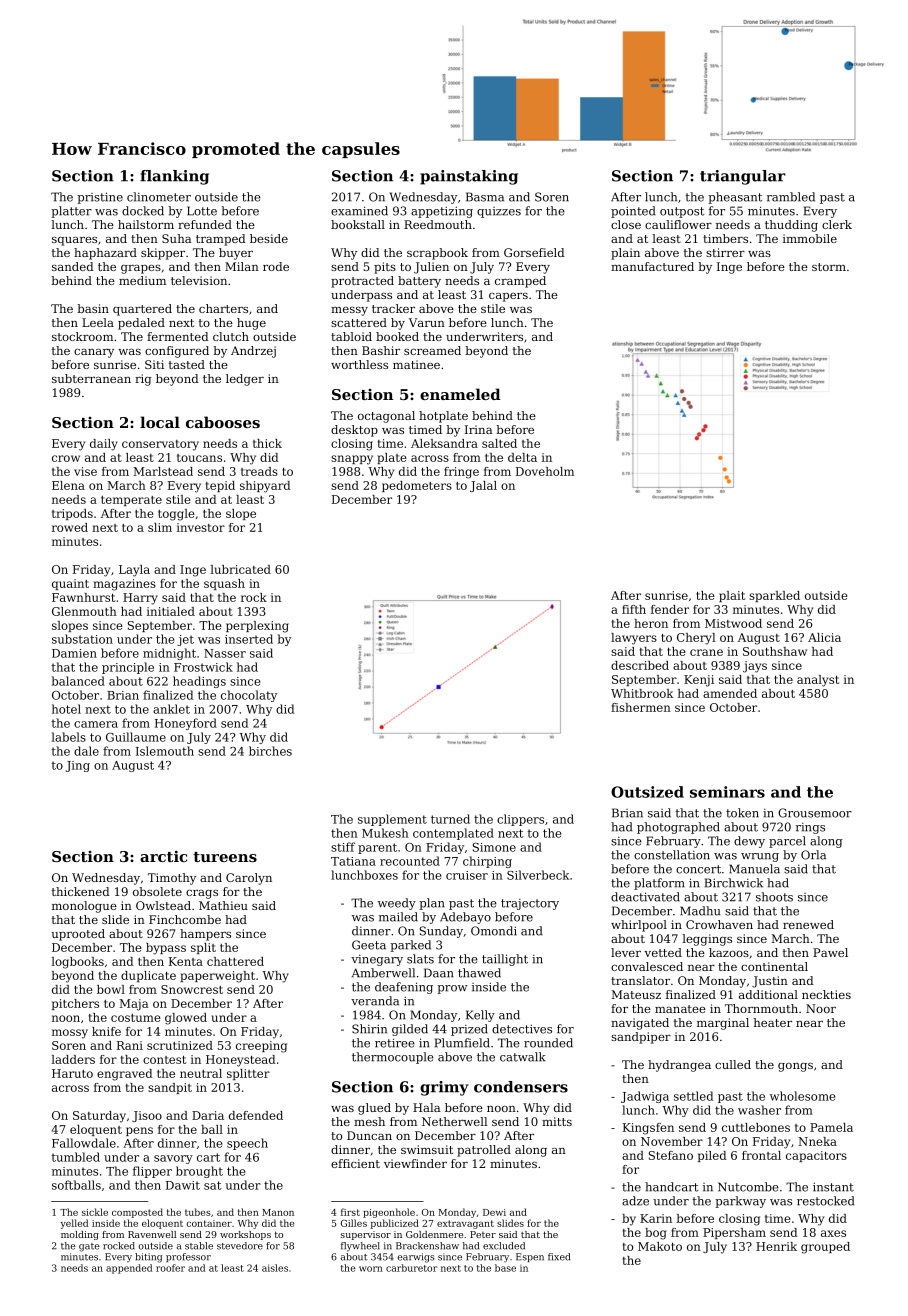 This screenshot has height=1316, width=908. Describe the element at coordinates (275, 1268) in the screenshot. I see `aisles` at that location.
